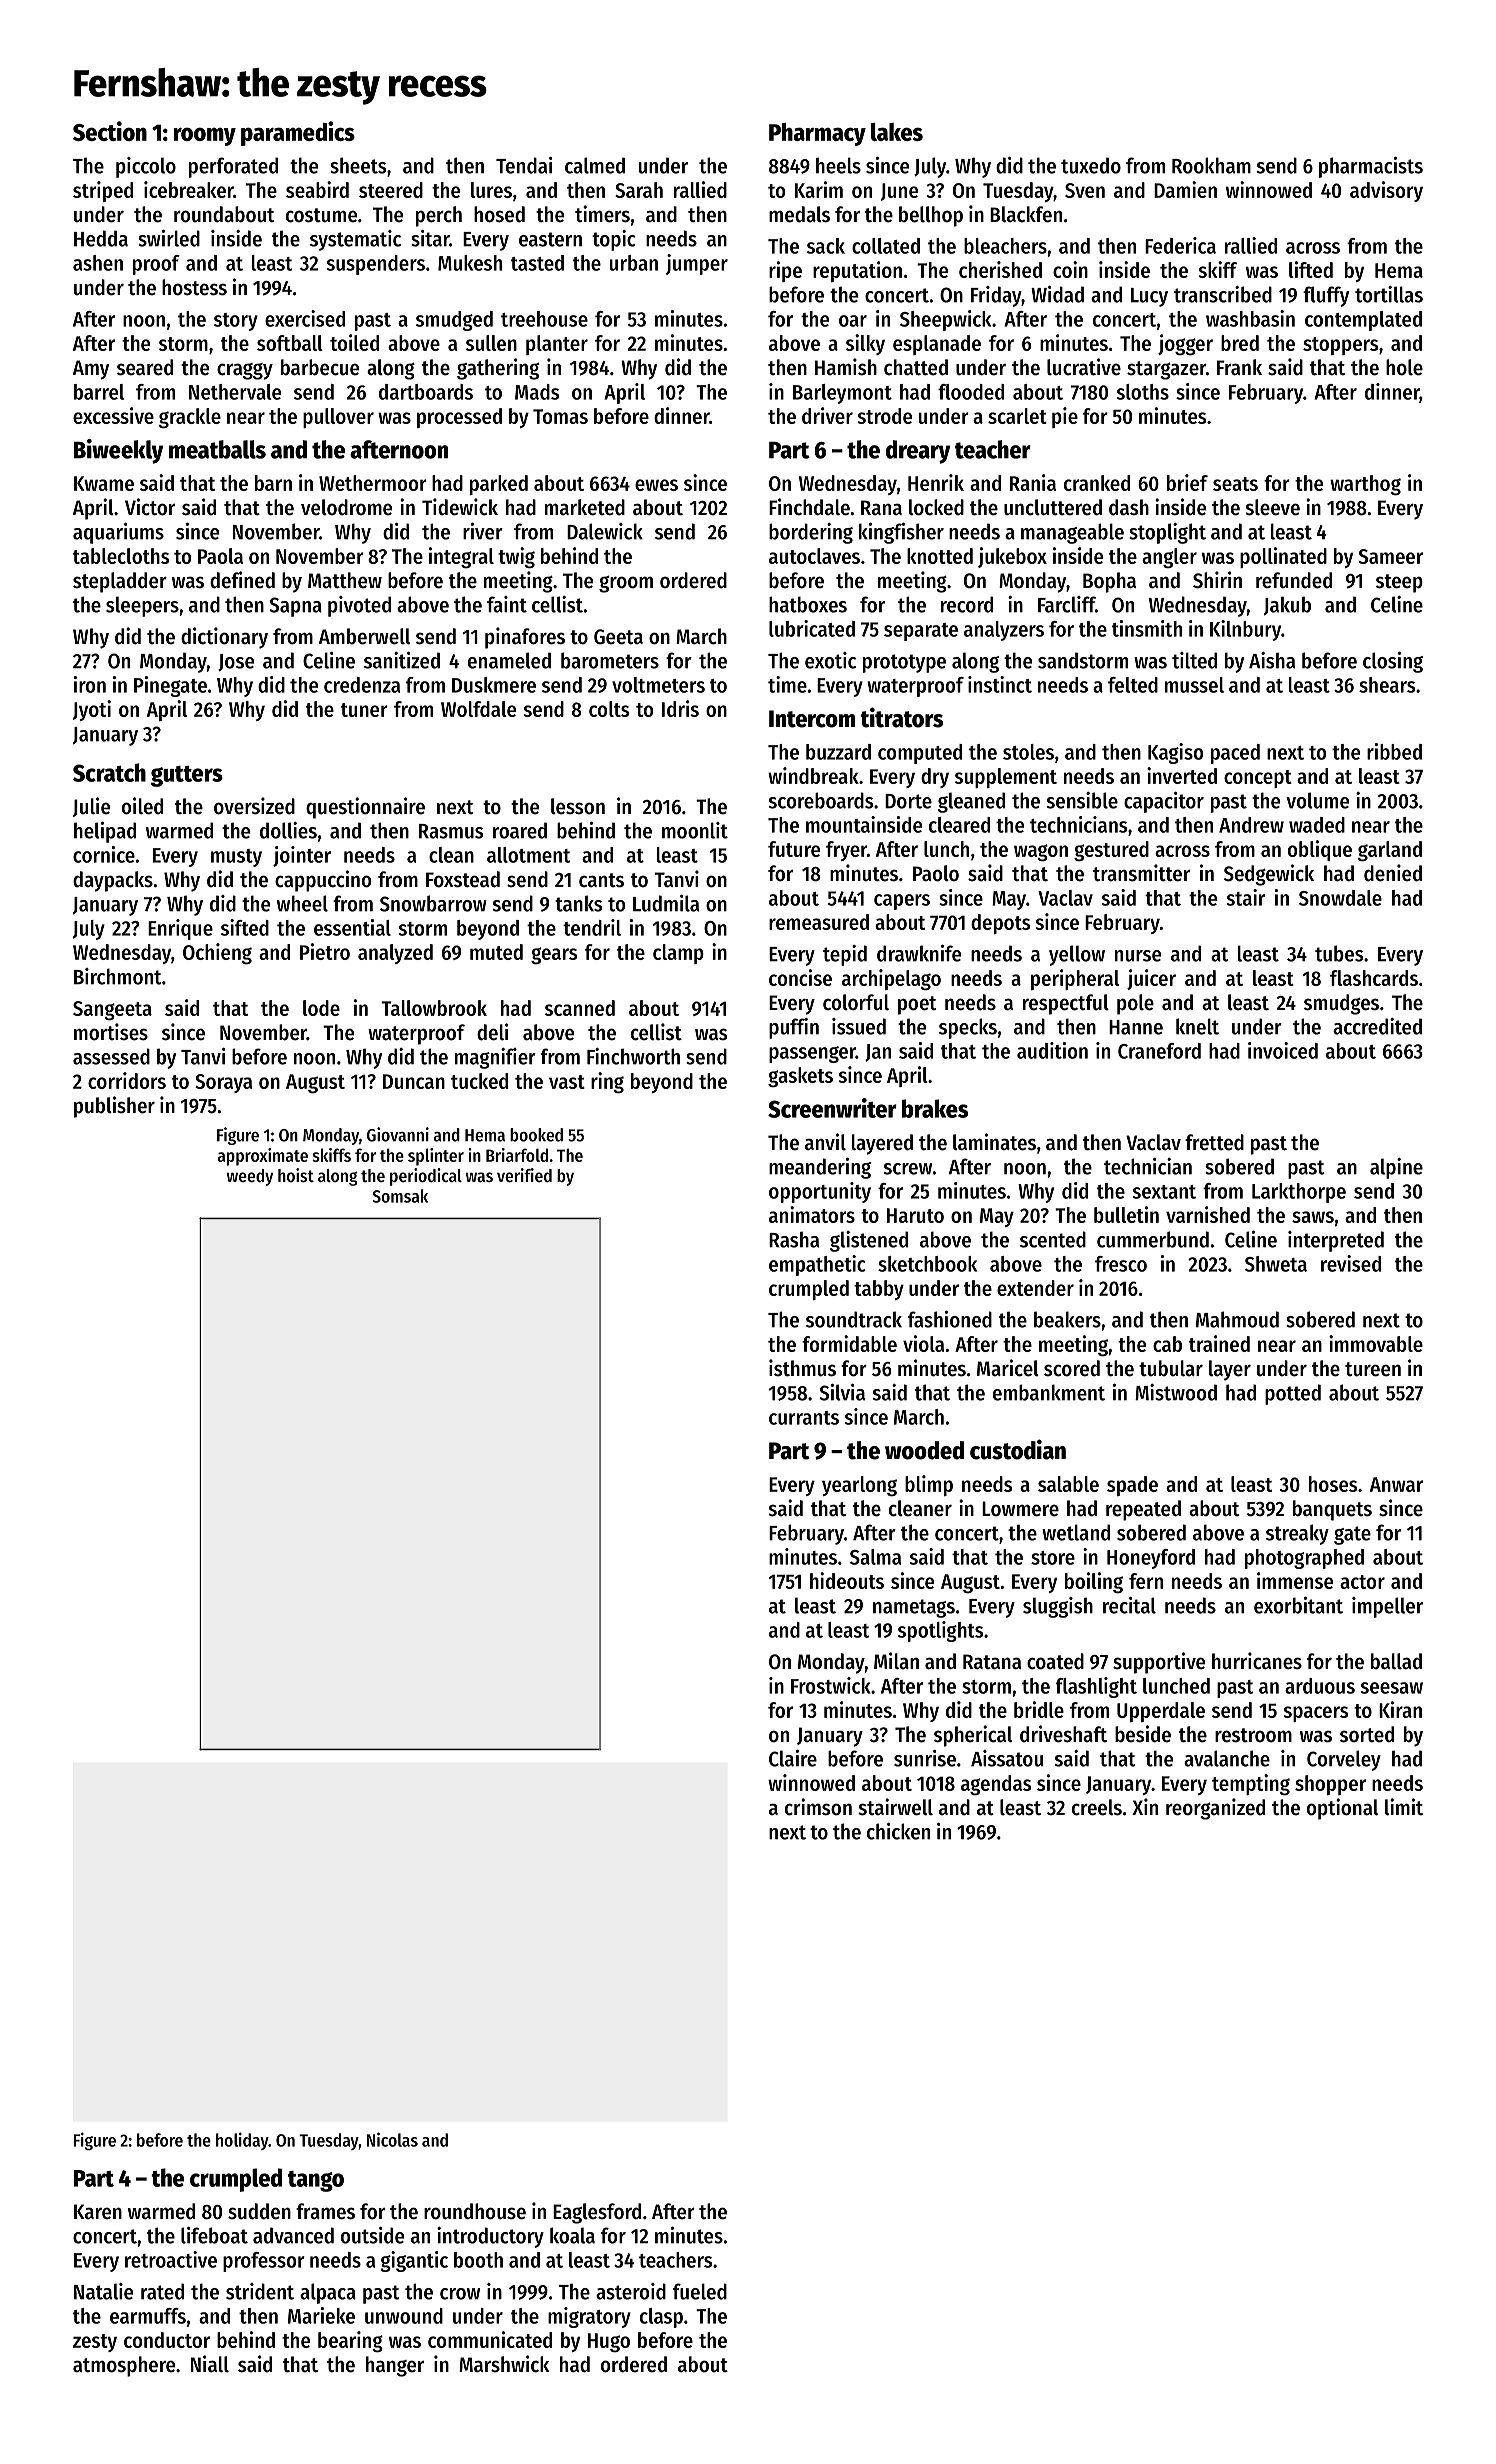  Describe the element at coordinates (504, 2364) in the screenshot. I see `Marshwick` at that location.
